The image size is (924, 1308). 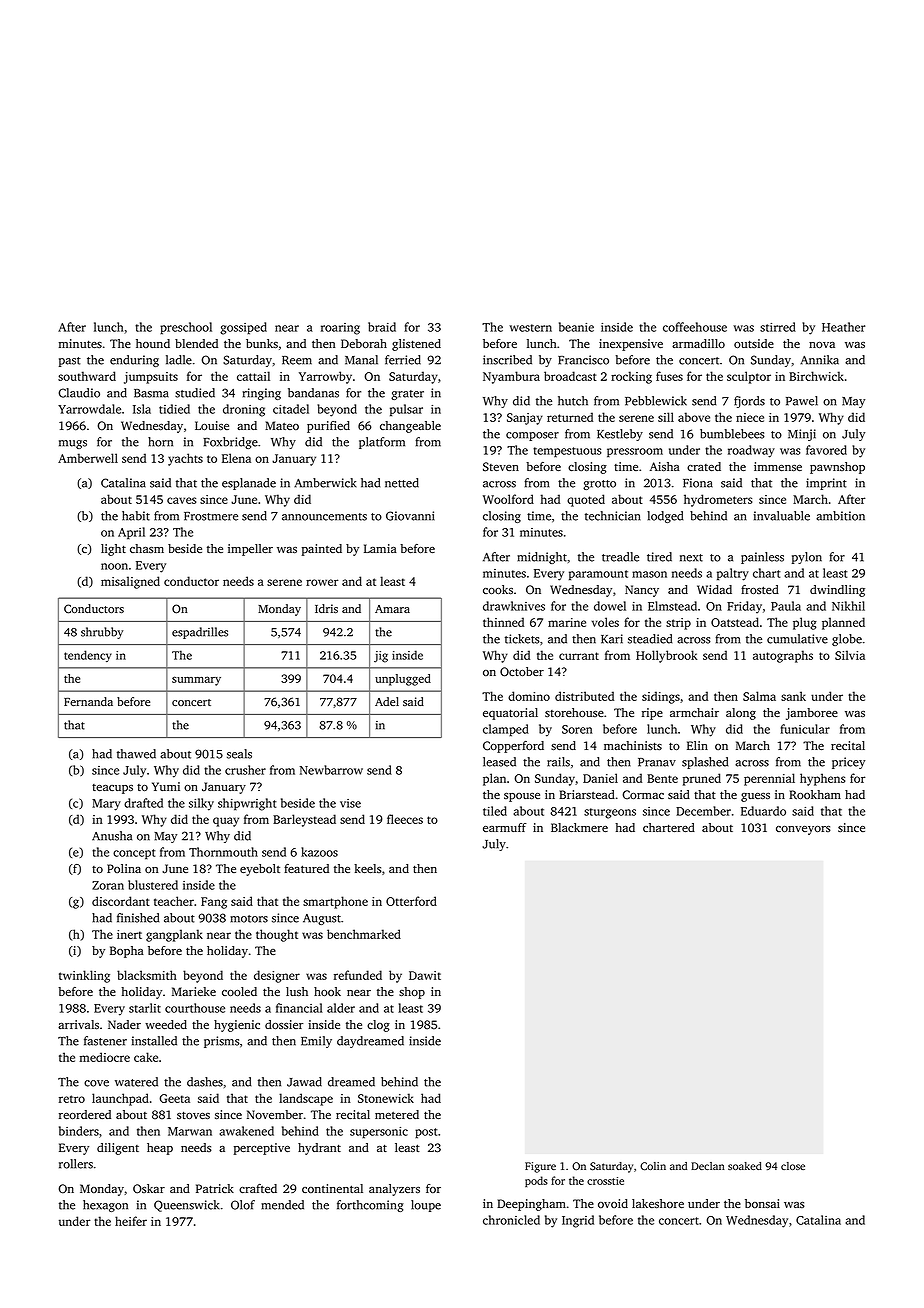 I want to click on coffeehouse, so click(x=695, y=327).
